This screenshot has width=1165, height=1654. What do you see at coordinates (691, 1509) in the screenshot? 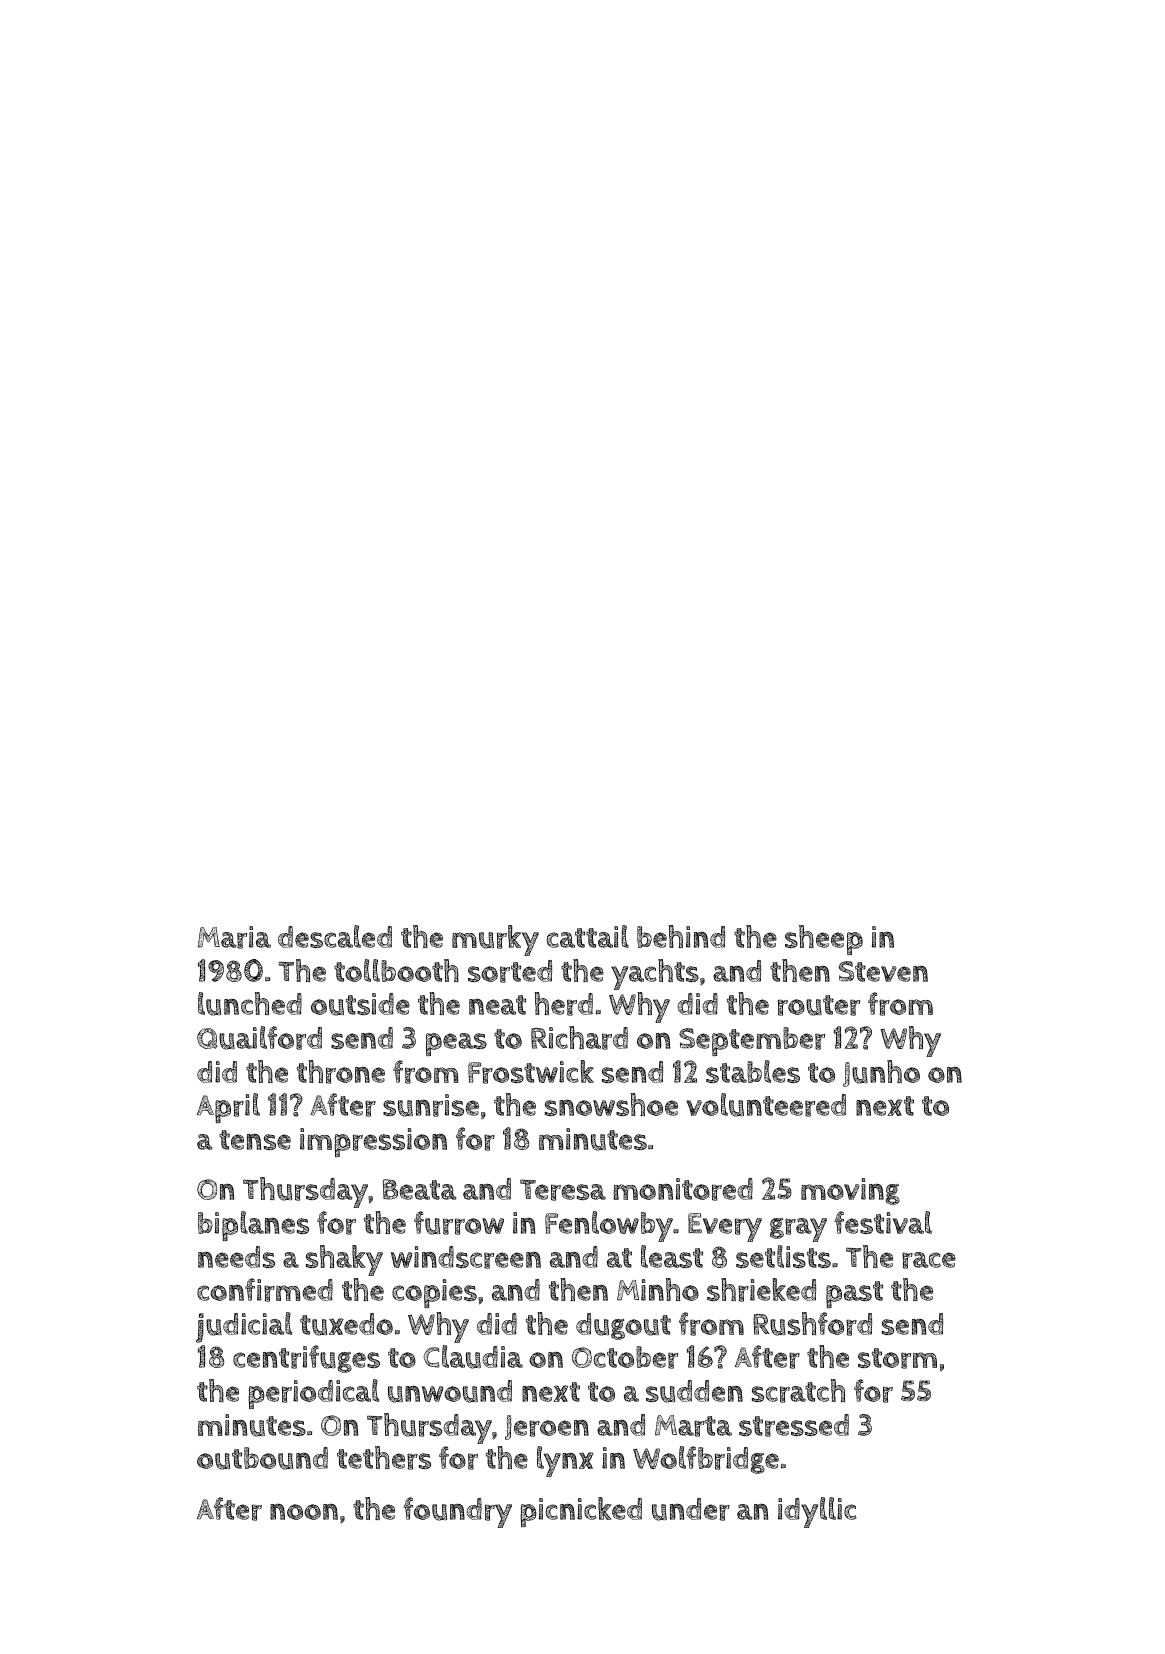
I see `under` at bounding box center [691, 1509].
